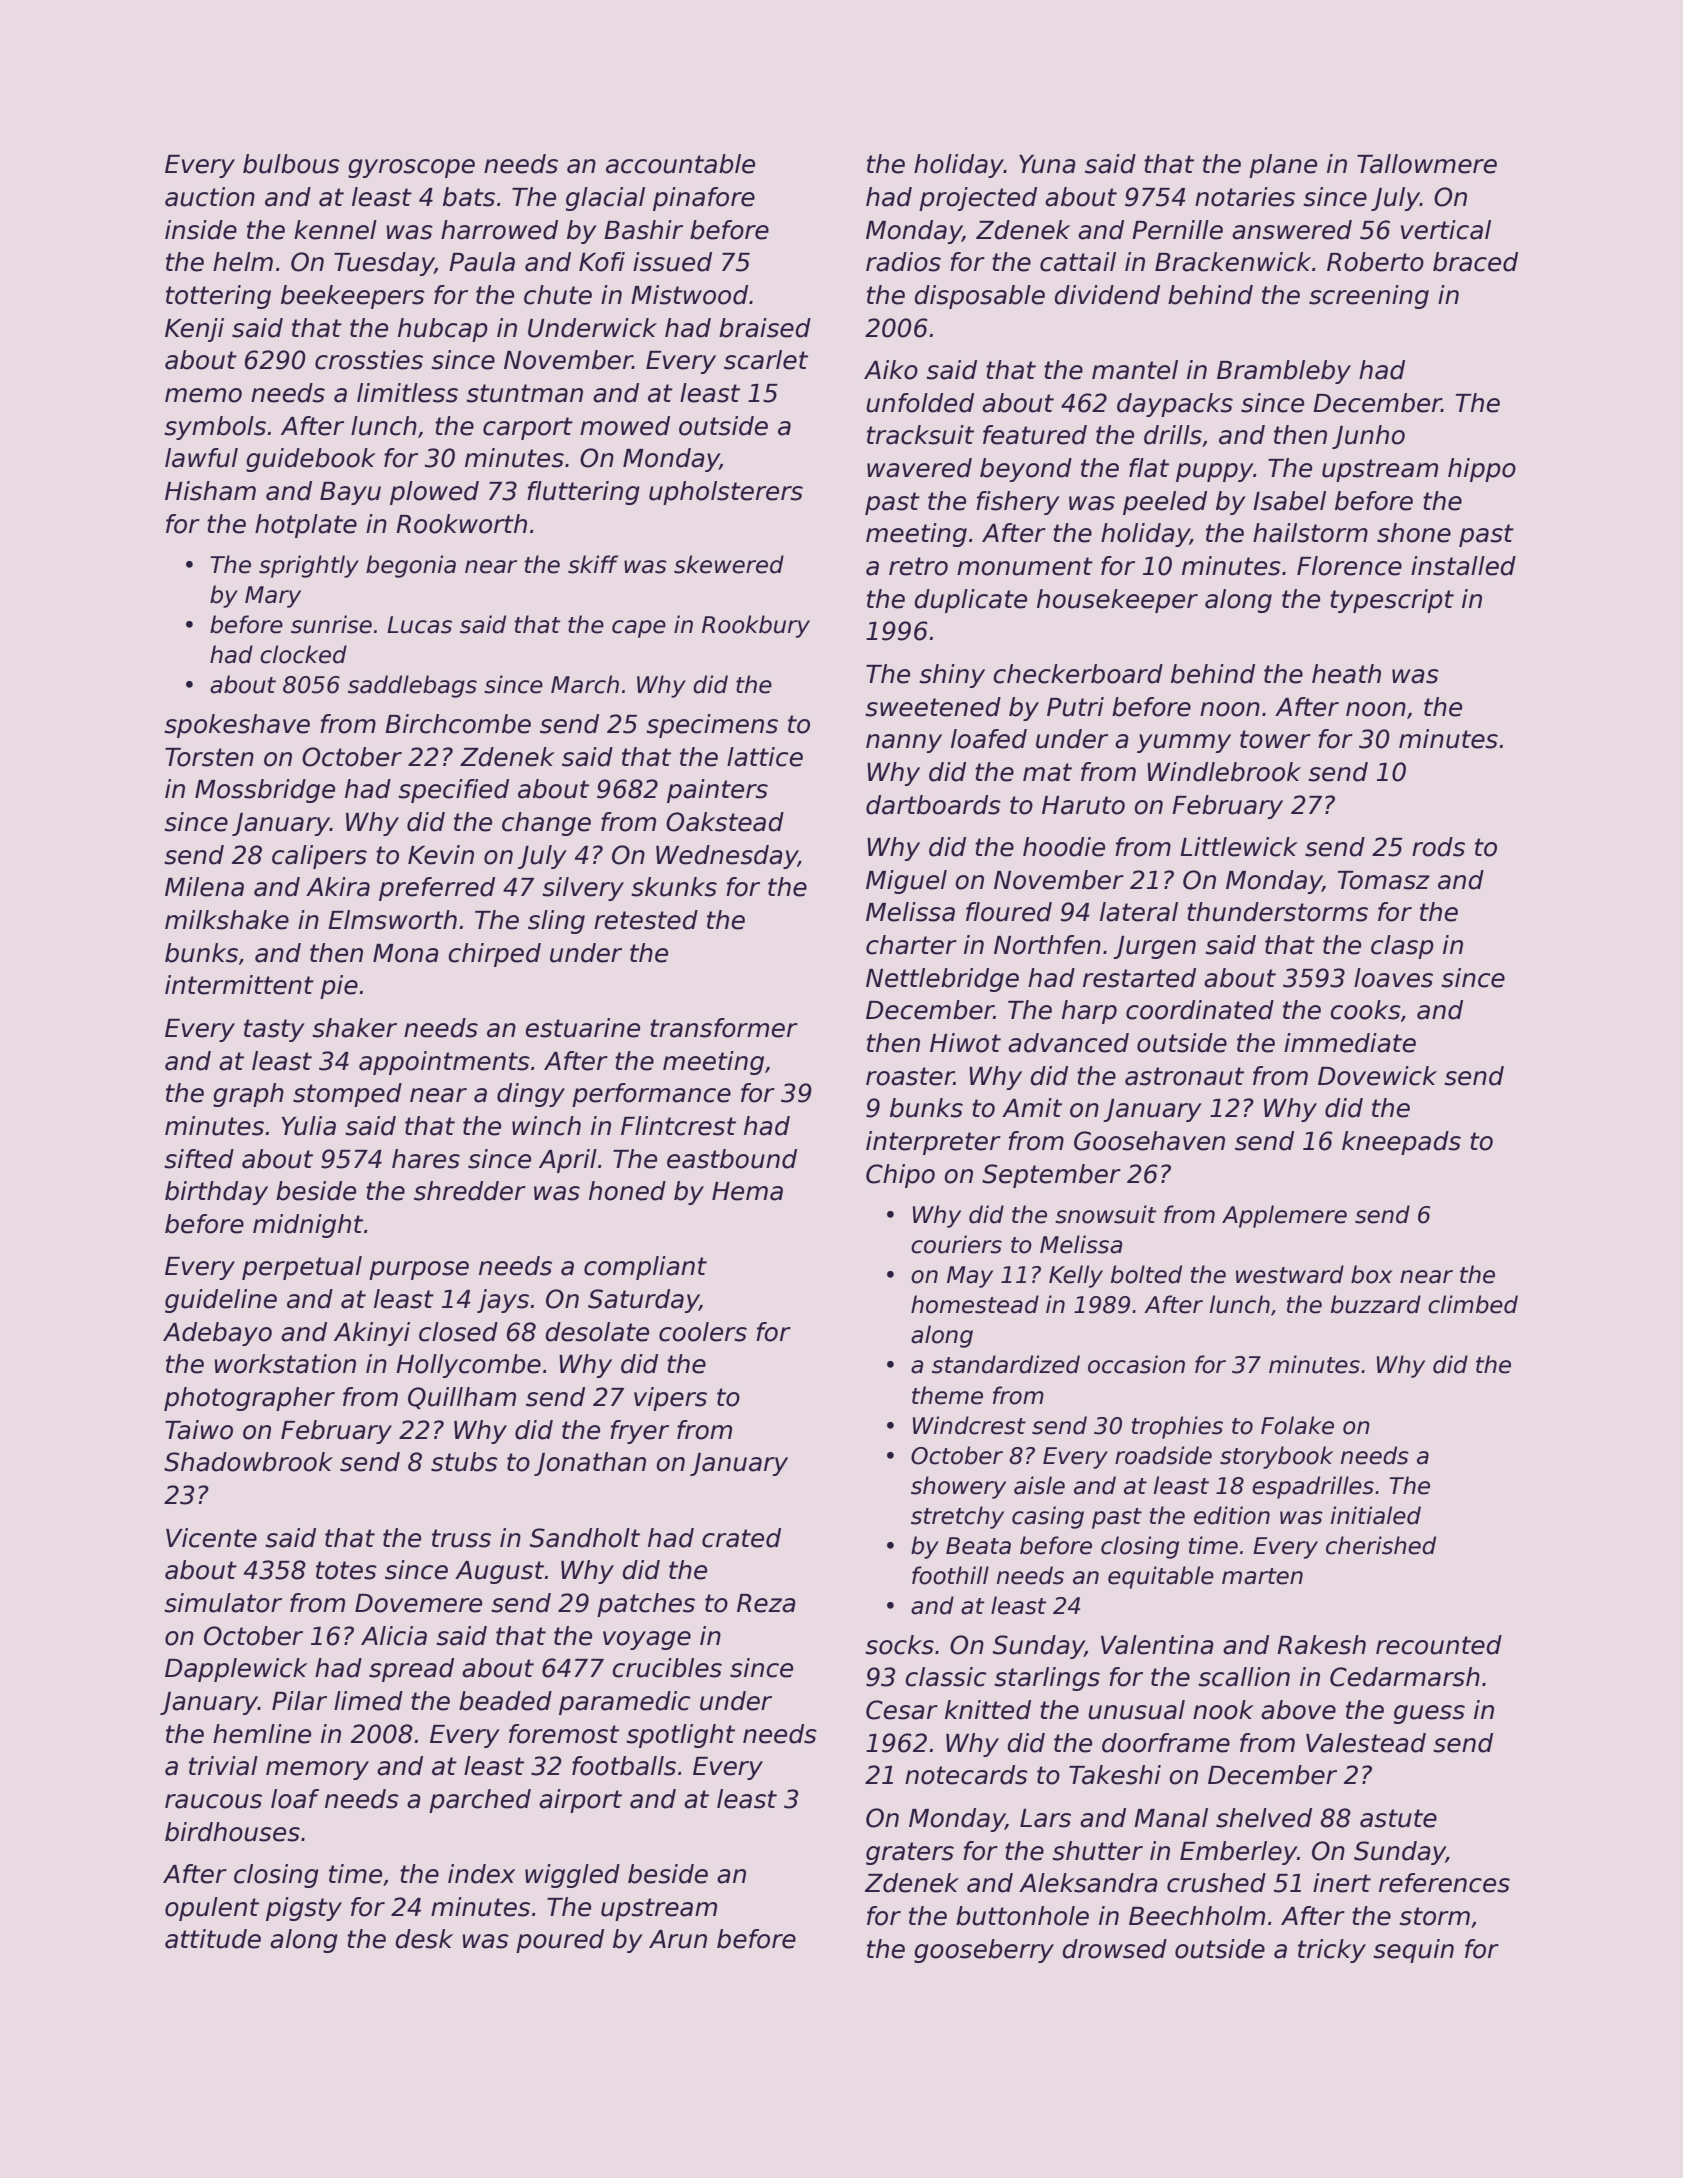 This screenshot has height=2178, width=1683. I want to click on gyroscope, so click(411, 168).
